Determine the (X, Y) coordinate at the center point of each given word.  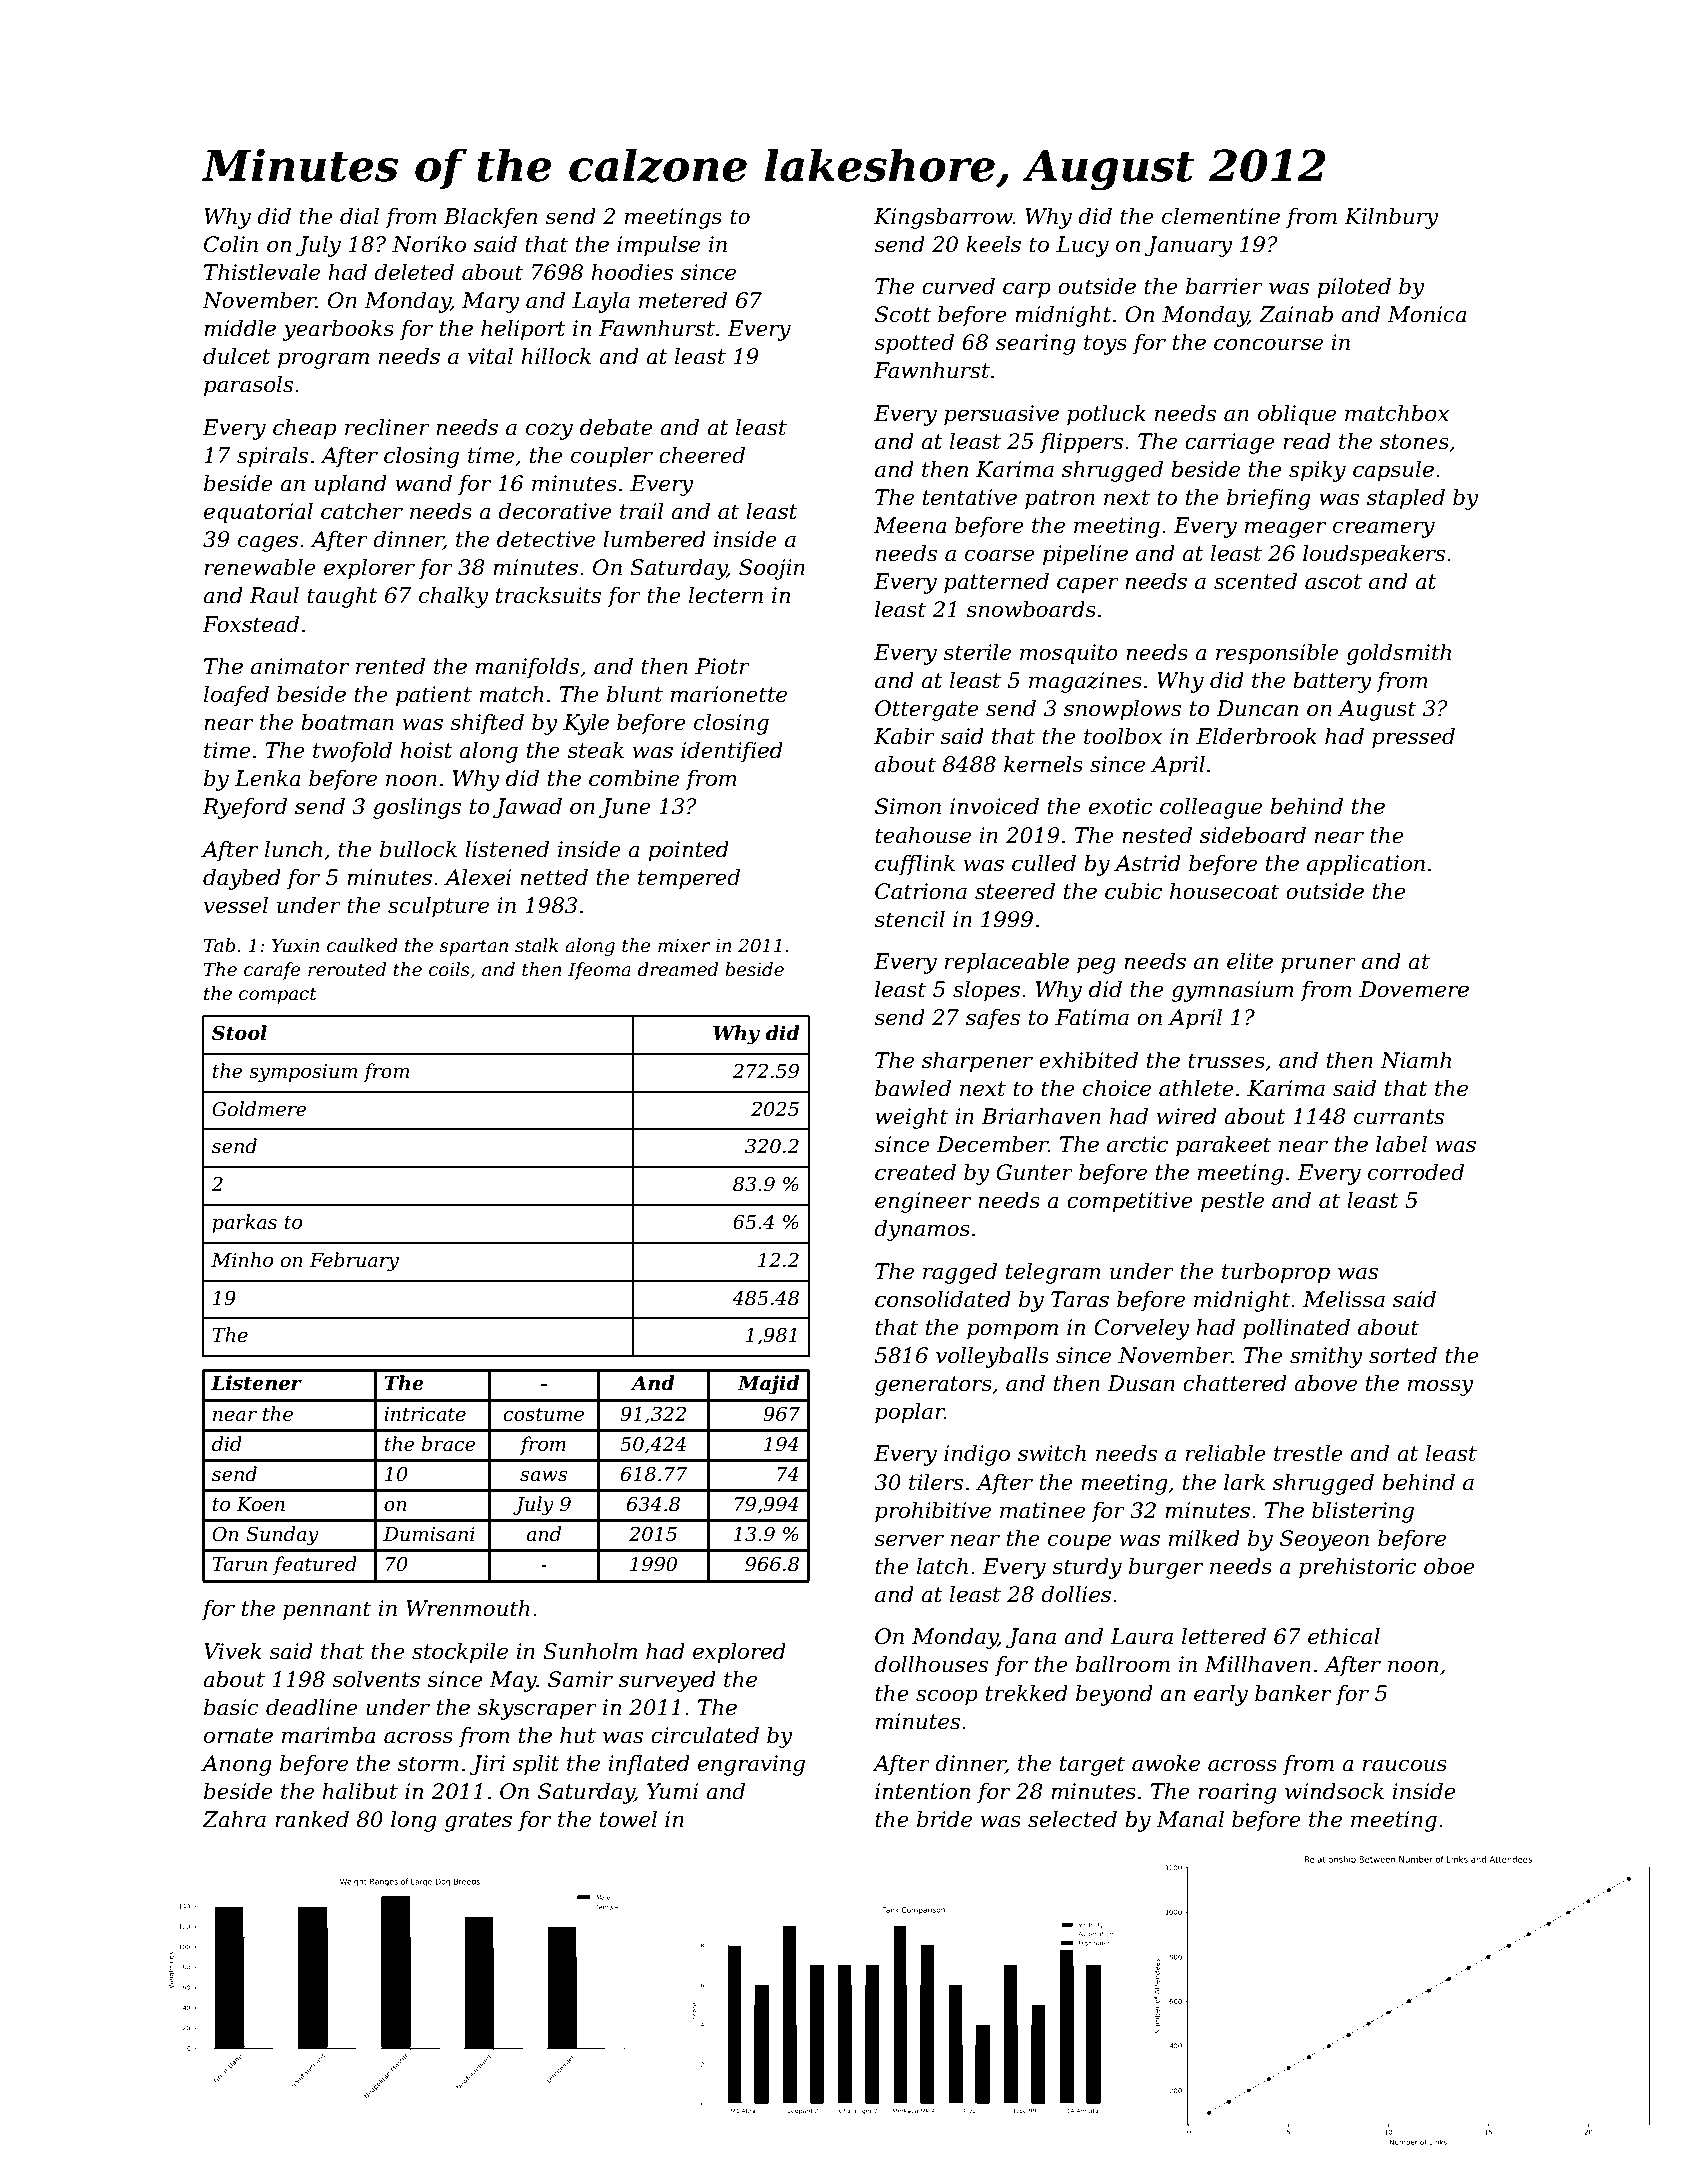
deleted (414, 272)
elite (1250, 961)
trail (641, 511)
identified (732, 752)
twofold (352, 752)
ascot (1333, 582)
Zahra (234, 1819)
